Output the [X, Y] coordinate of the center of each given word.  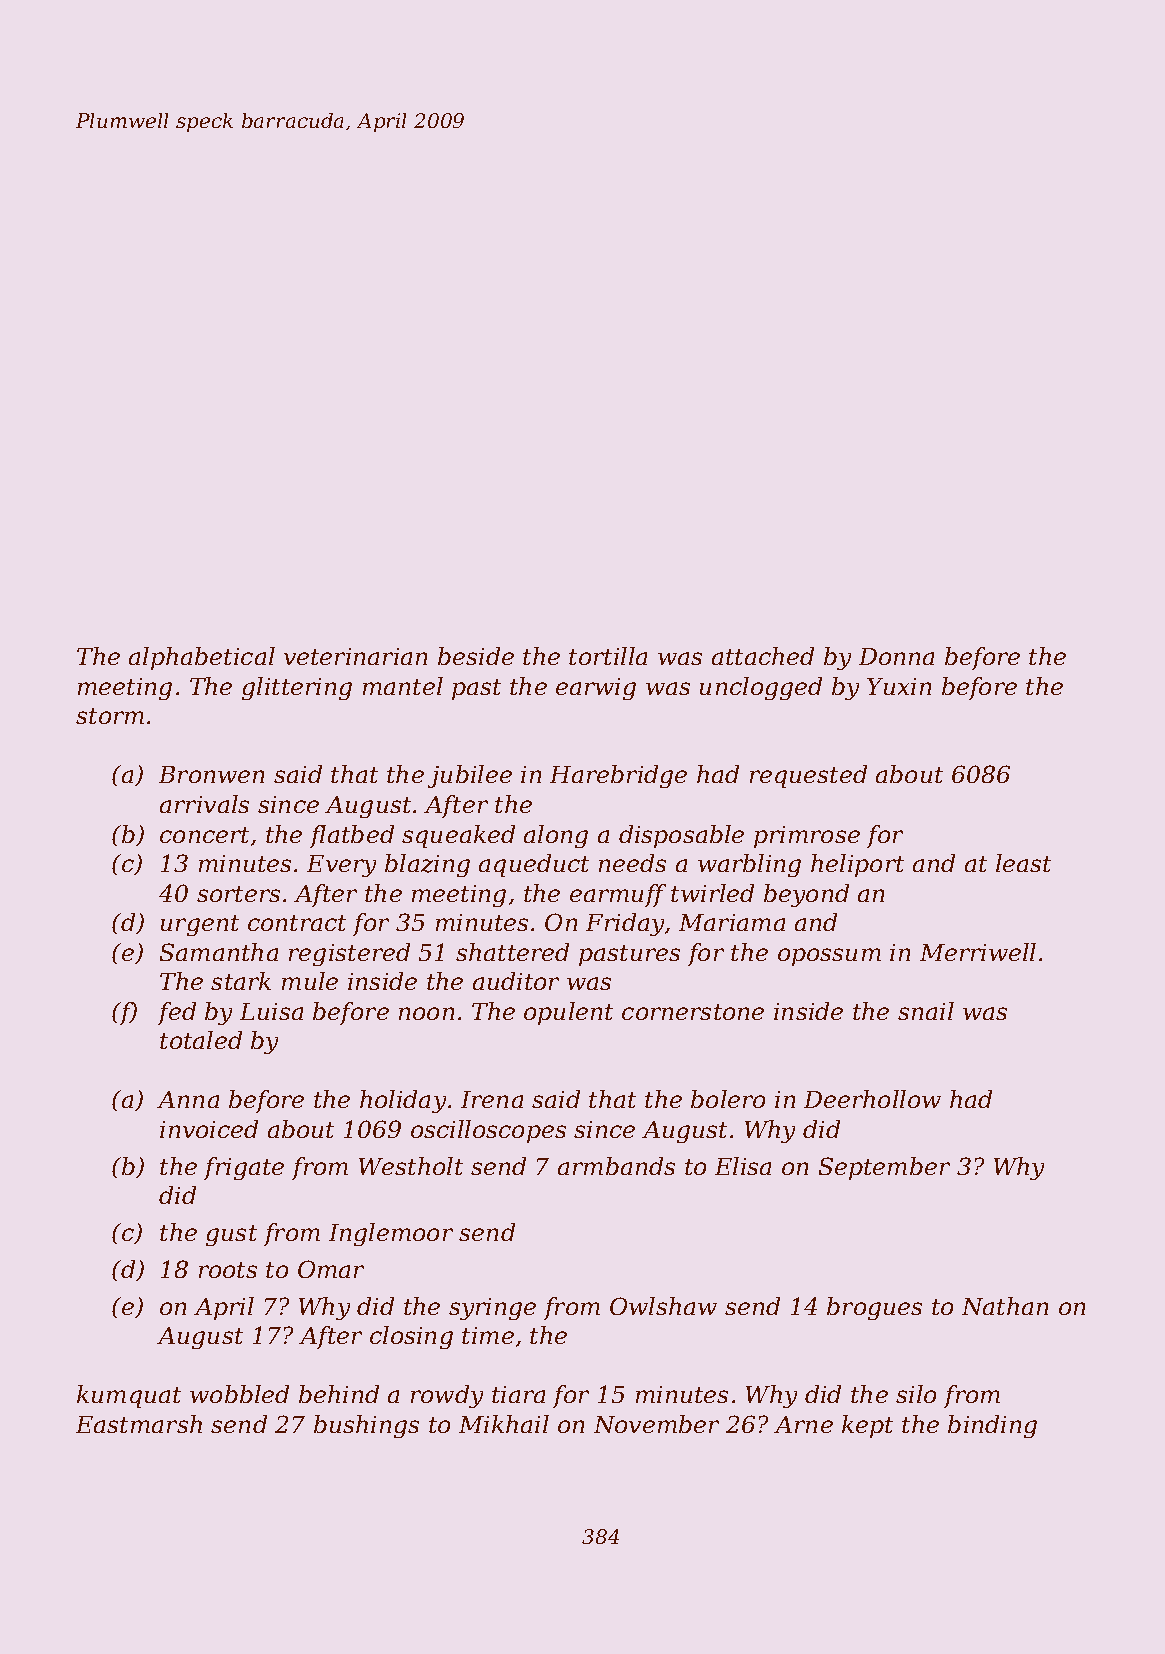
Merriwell [978, 952]
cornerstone [693, 1012]
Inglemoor [391, 1234]
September [884, 1168]
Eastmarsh [139, 1424]
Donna [896, 656]
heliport [857, 865]
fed [177, 1013]
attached [763, 656]
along [556, 836]
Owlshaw [663, 1306]
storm [110, 716]
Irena [492, 1099]
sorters [238, 894]
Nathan [1005, 1306]
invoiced [209, 1129]
